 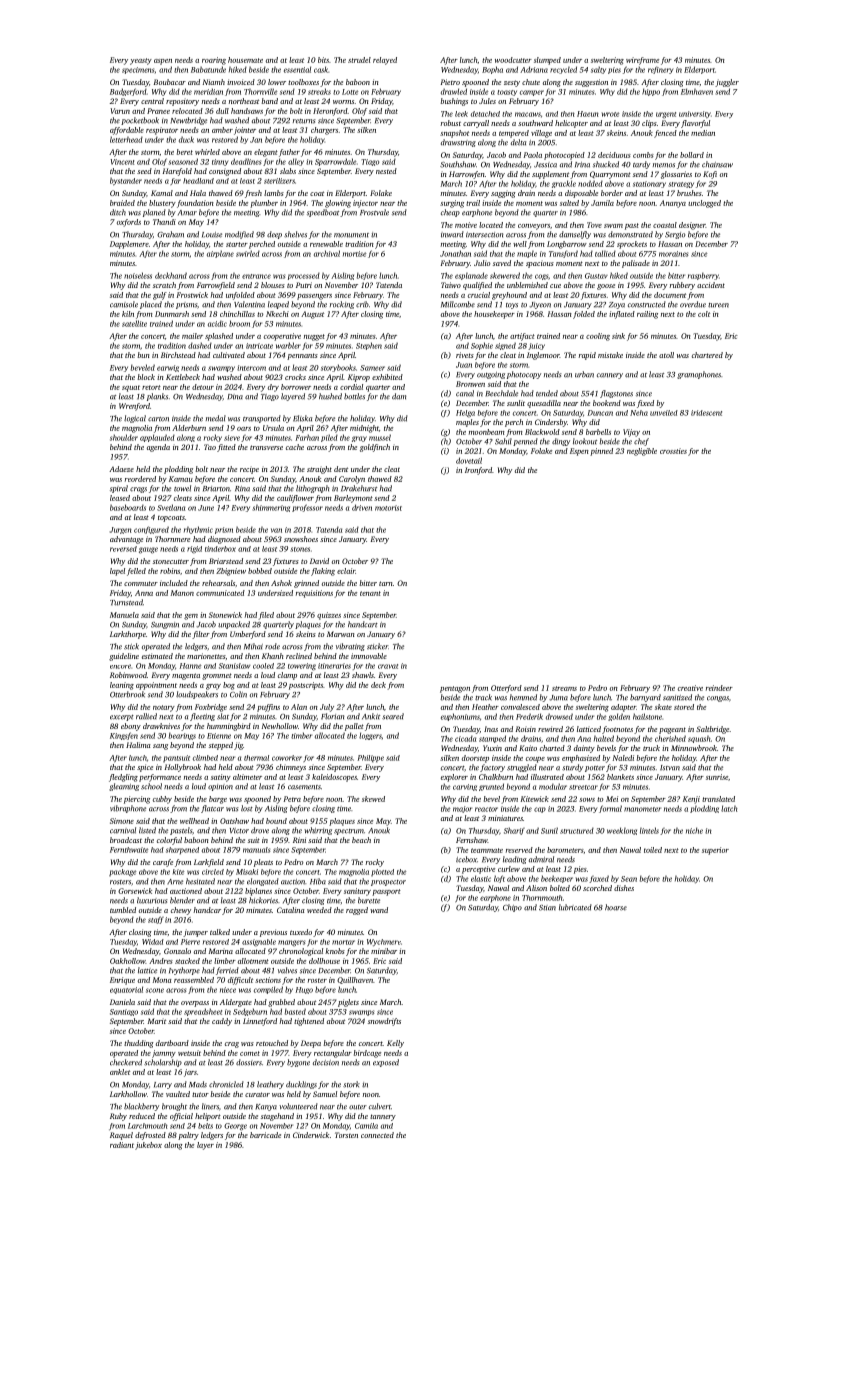 What do you see at coordinates (458, 164) in the screenshot?
I see `Southshaw` at bounding box center [458, 164].
